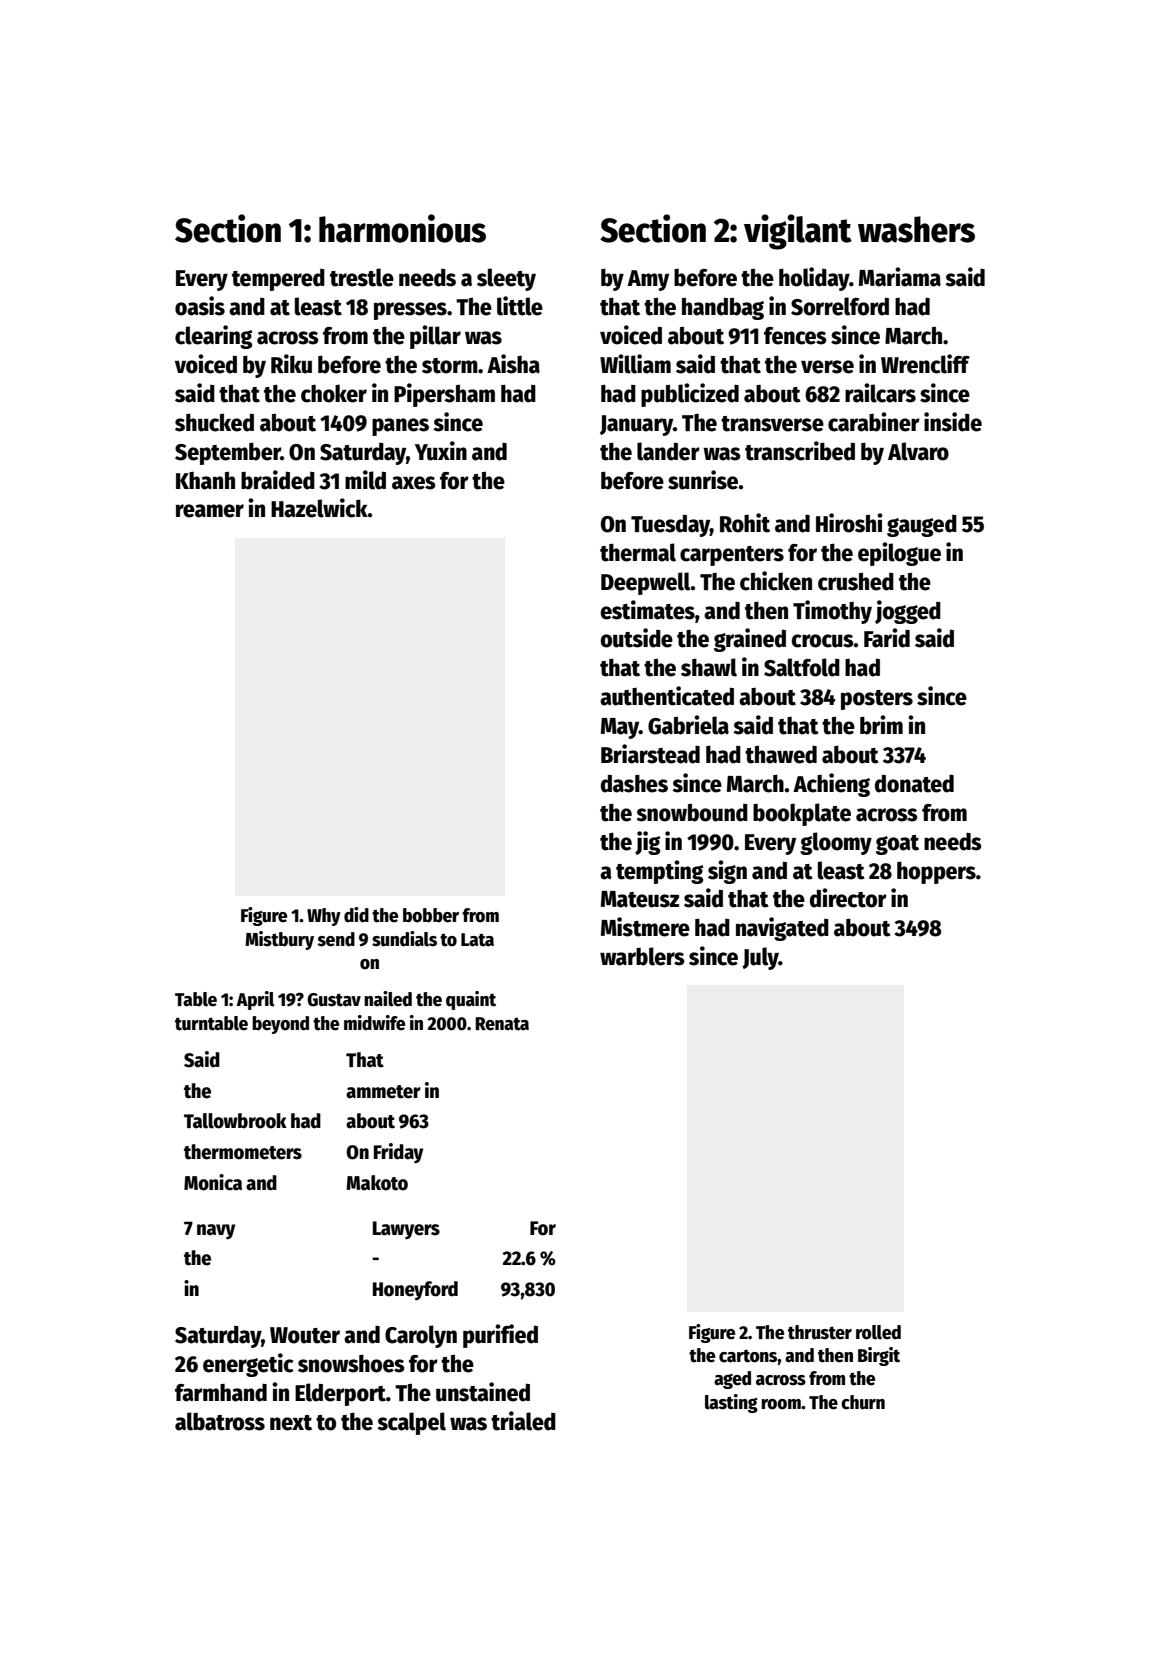 Image resolution: width=1165 pixels, height=1654 pixels. Describe the element at coordinates (319, 508) in the image. I see `Hazelwick` at that location.
